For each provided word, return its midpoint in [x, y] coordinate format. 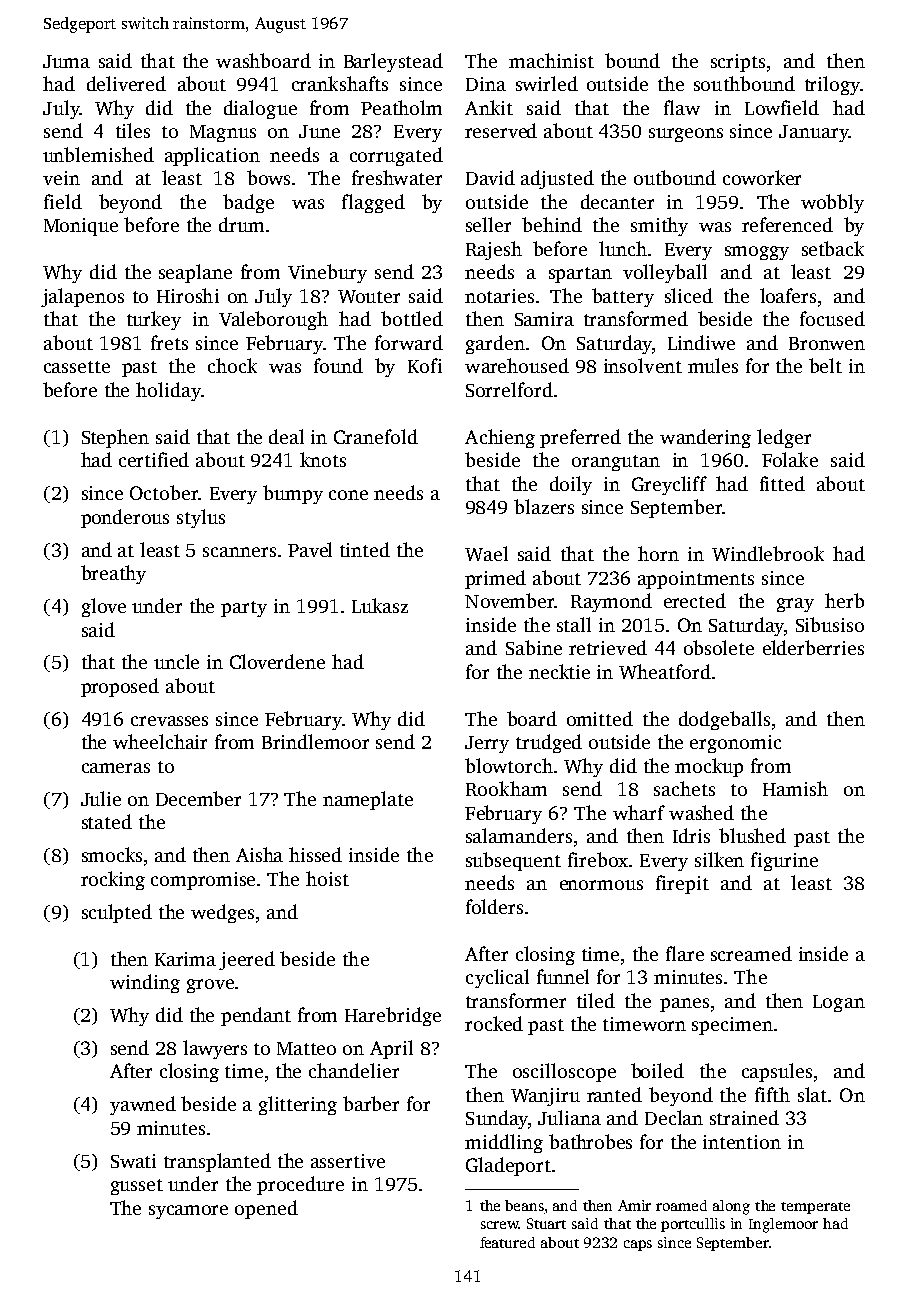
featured [507, 1242]
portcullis [693, 1225]
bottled [412, 318]
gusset [137, 1187]
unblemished [98, 154]
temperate [815, 1208]
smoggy [757, 253]
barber [371, 1103]
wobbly [832, 203]
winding [145, 983]
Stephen [115, 438]
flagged [373, 203]
